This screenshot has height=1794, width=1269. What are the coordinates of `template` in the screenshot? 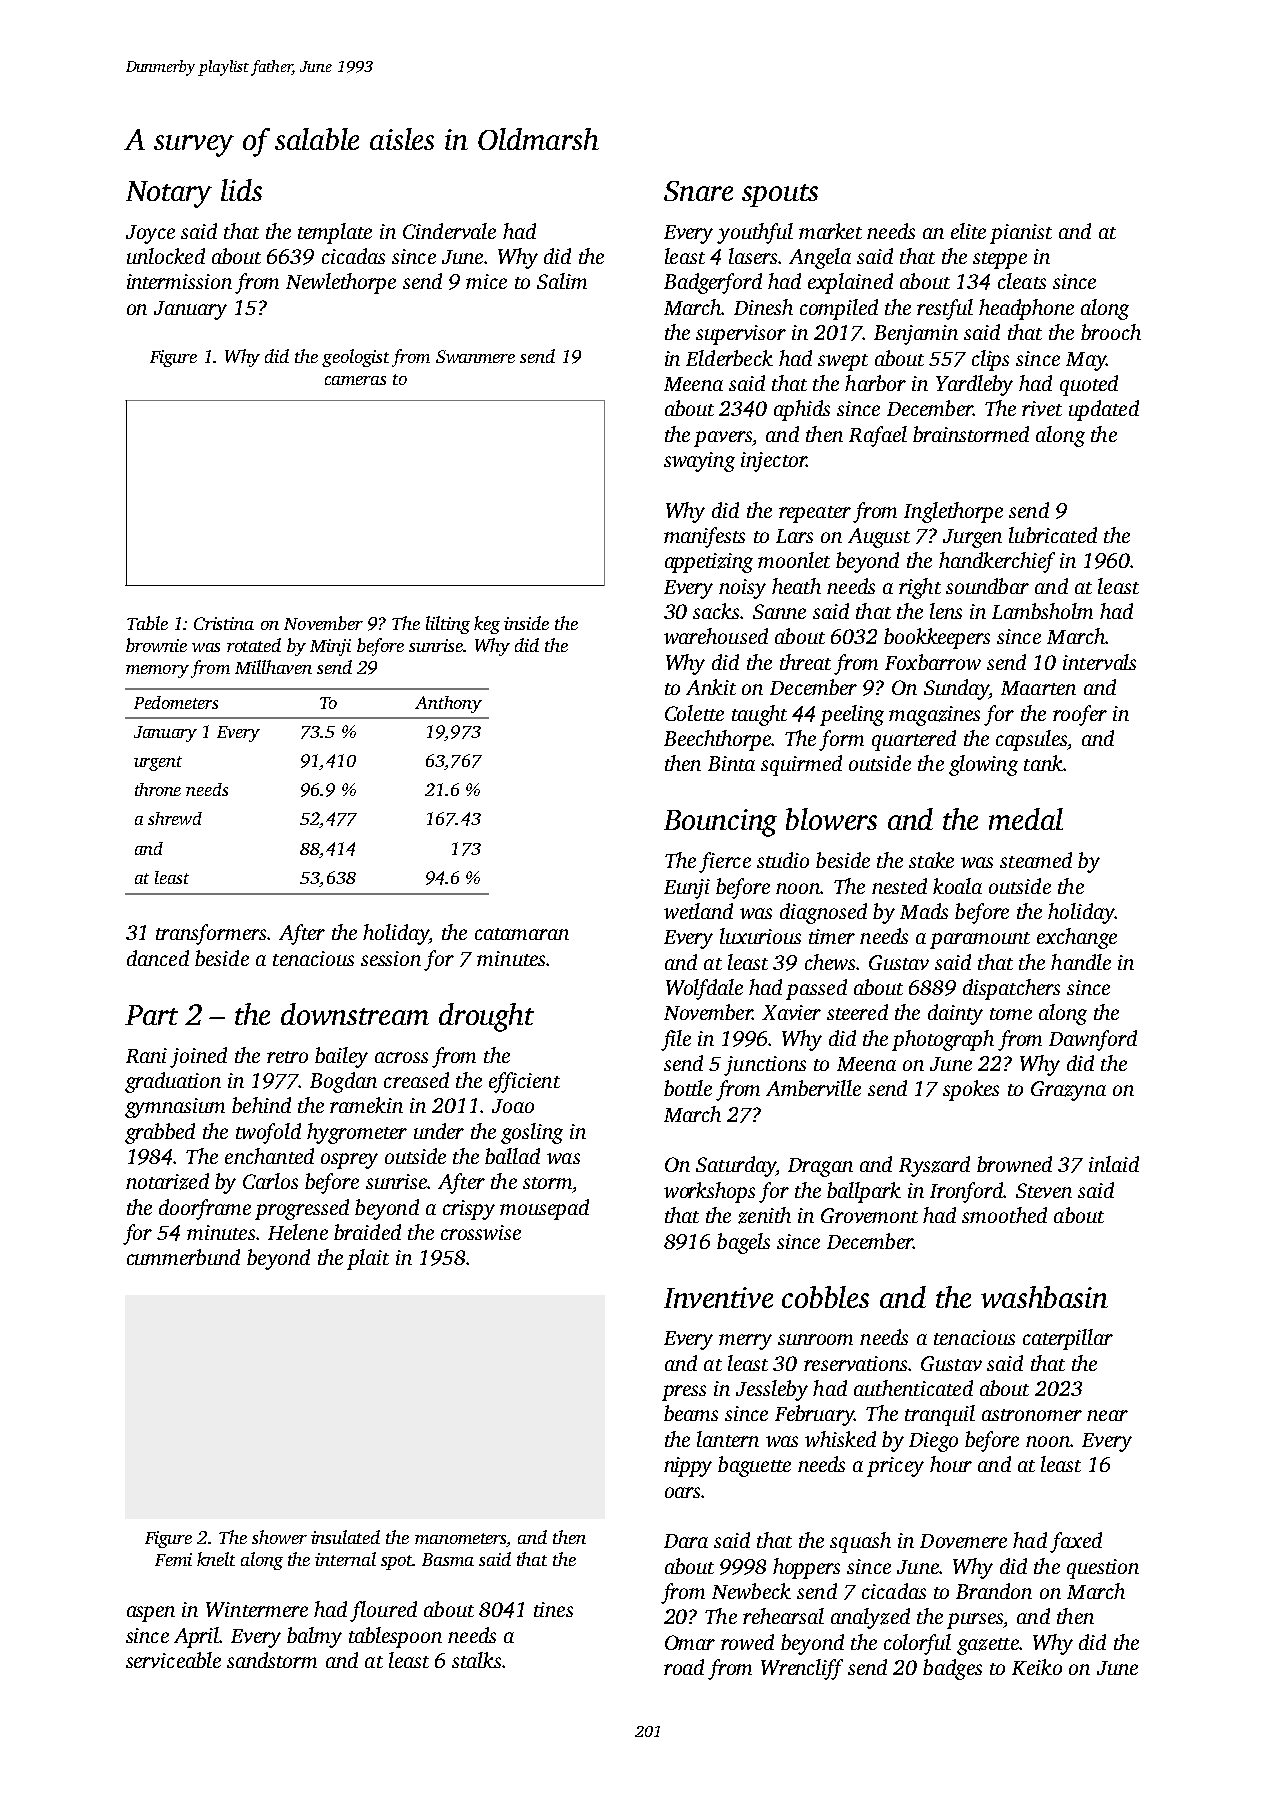 It's located at (335, 233).
